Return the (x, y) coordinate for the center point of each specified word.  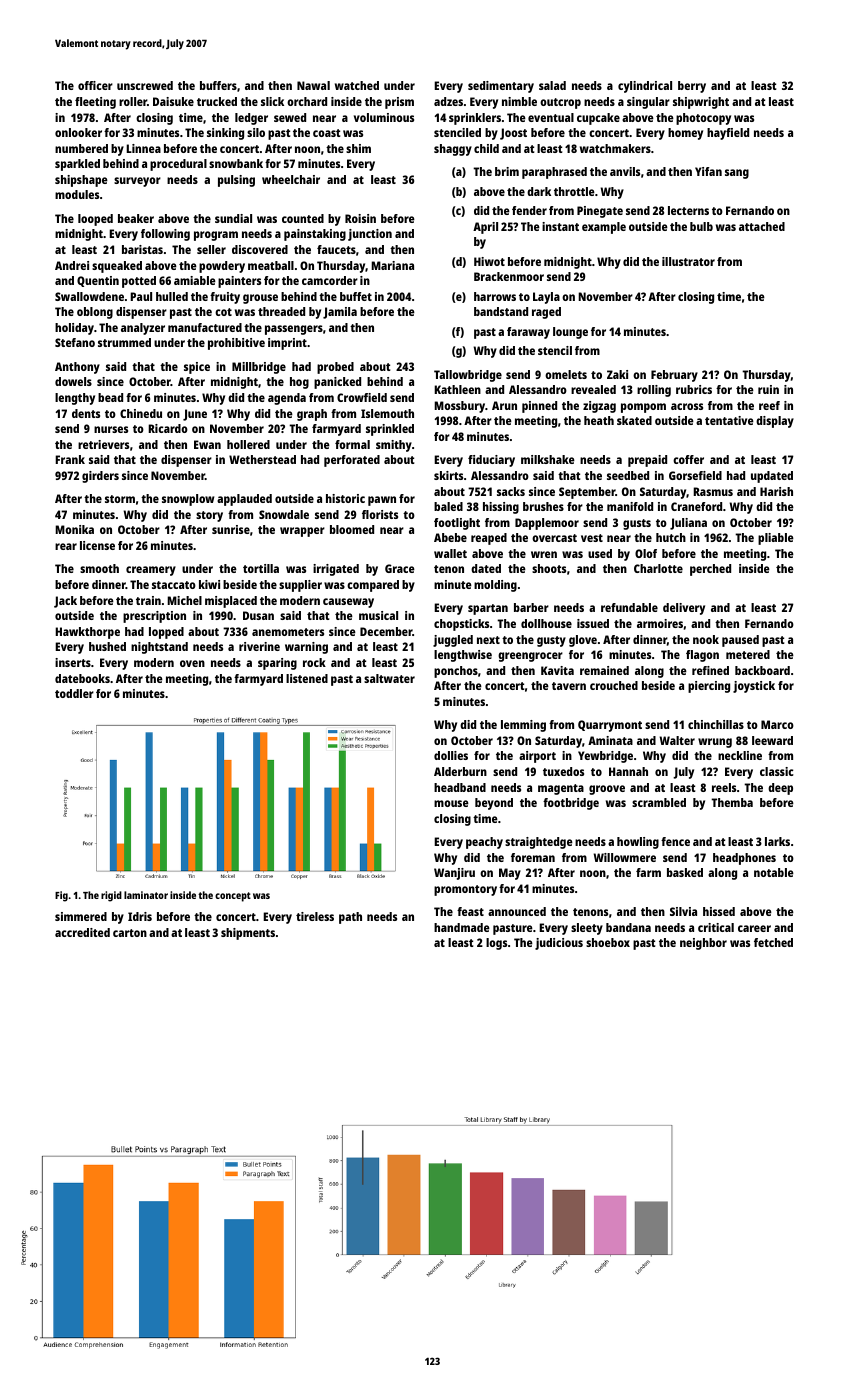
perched (710, 570)
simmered (81, 916)
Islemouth (387, 413)
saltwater (389, 678)
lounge (570, 333)
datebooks (82, 678)
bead (110, 397)
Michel (184, 600)
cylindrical (645, 87)
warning (306, 648)
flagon (702, 656)
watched (357, 85)
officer (95, 85)
